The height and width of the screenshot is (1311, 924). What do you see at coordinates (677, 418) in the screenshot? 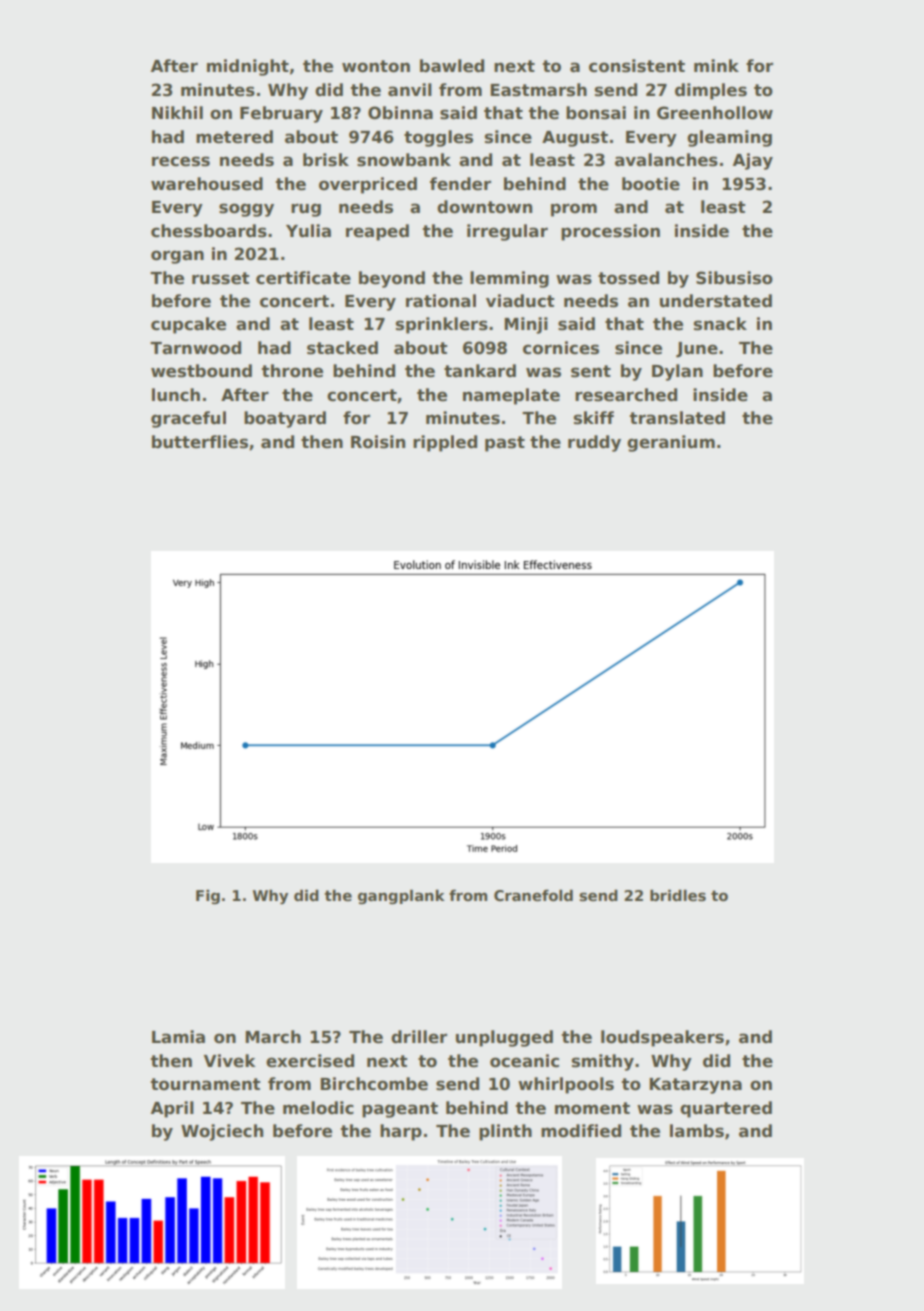
I see `translated` at bounding box center [677, 418].
